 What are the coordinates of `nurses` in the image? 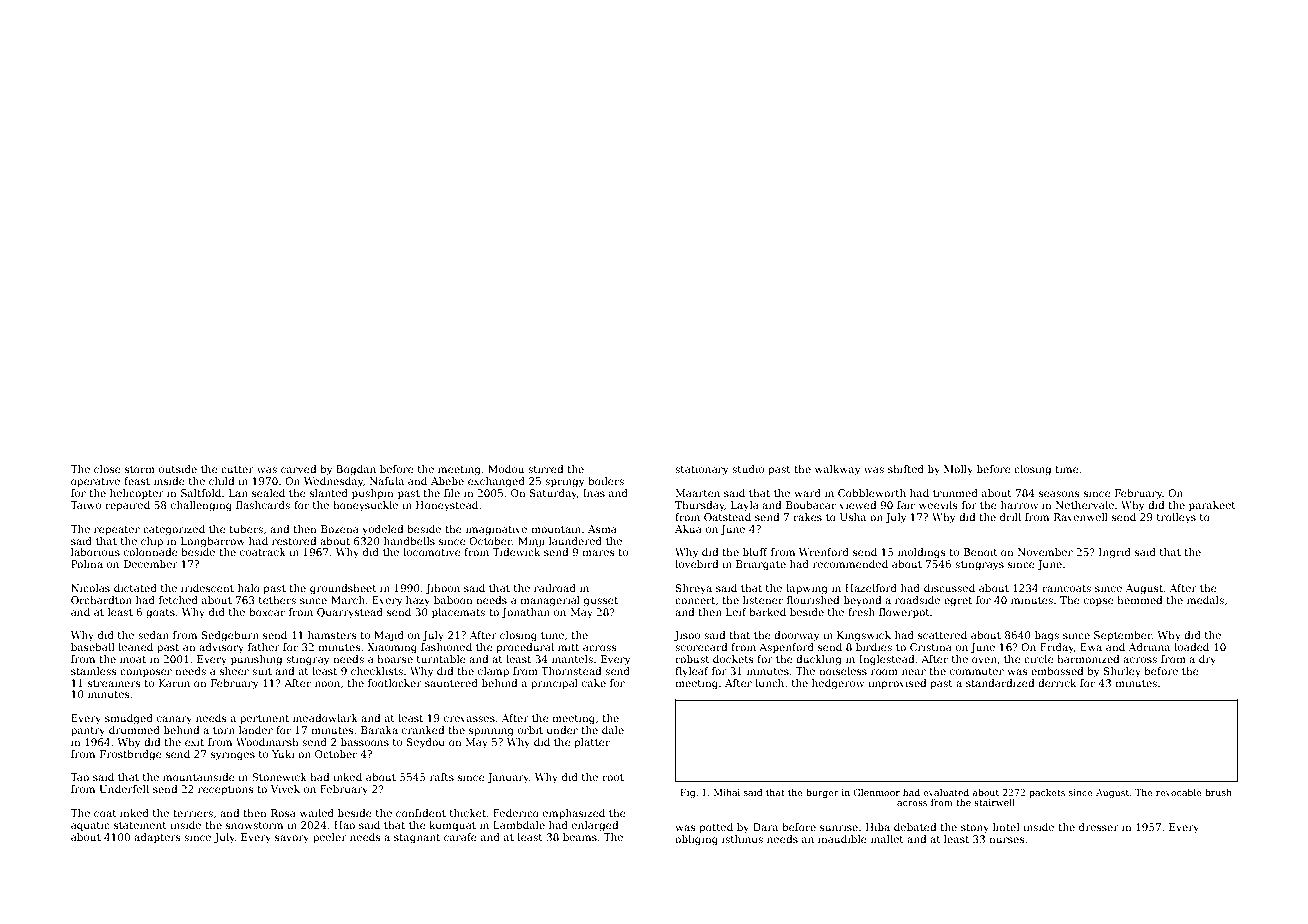 It's located at (1006, 840).
